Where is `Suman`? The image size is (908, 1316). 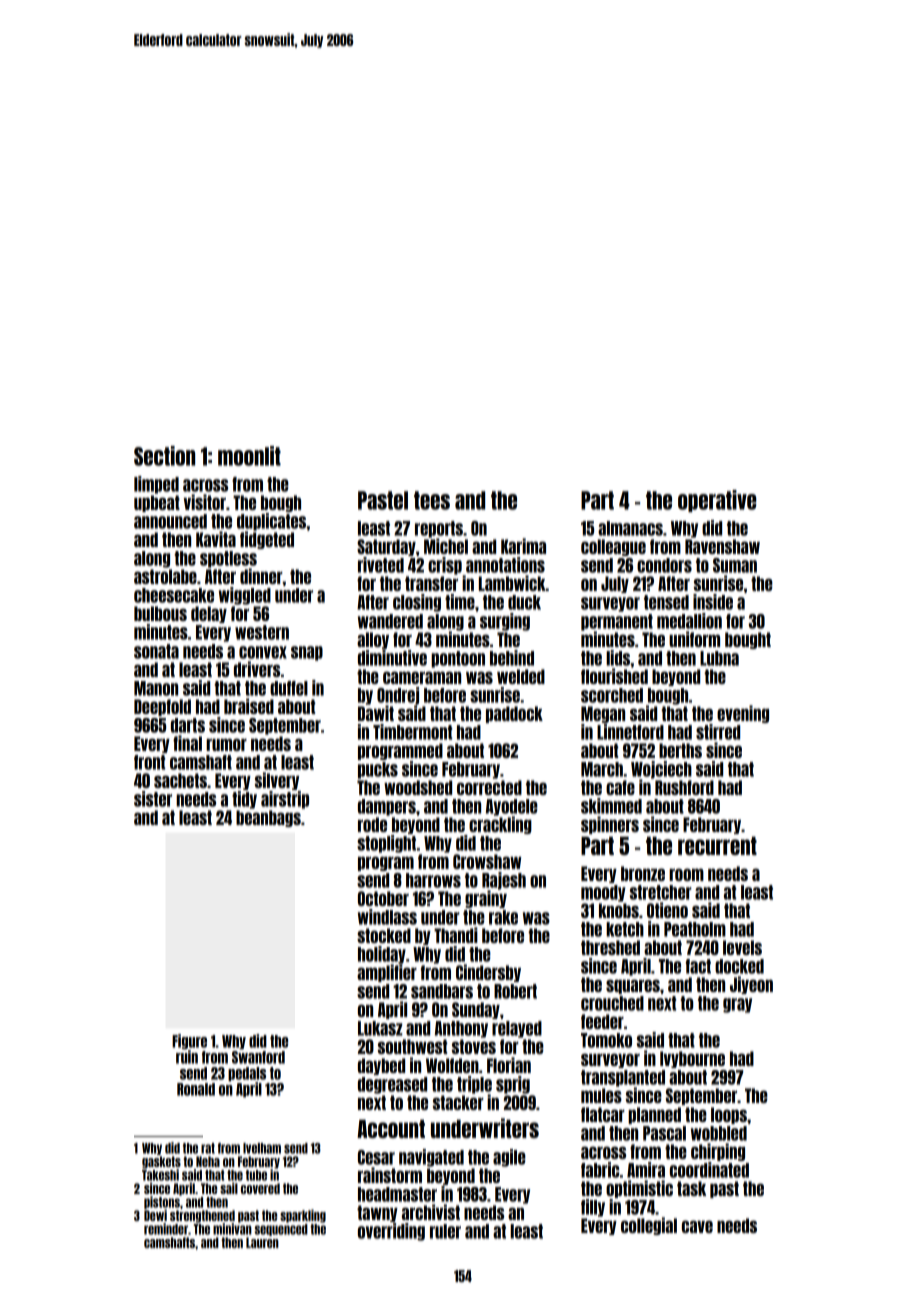 Suman is located at coordinates (735, 565).
